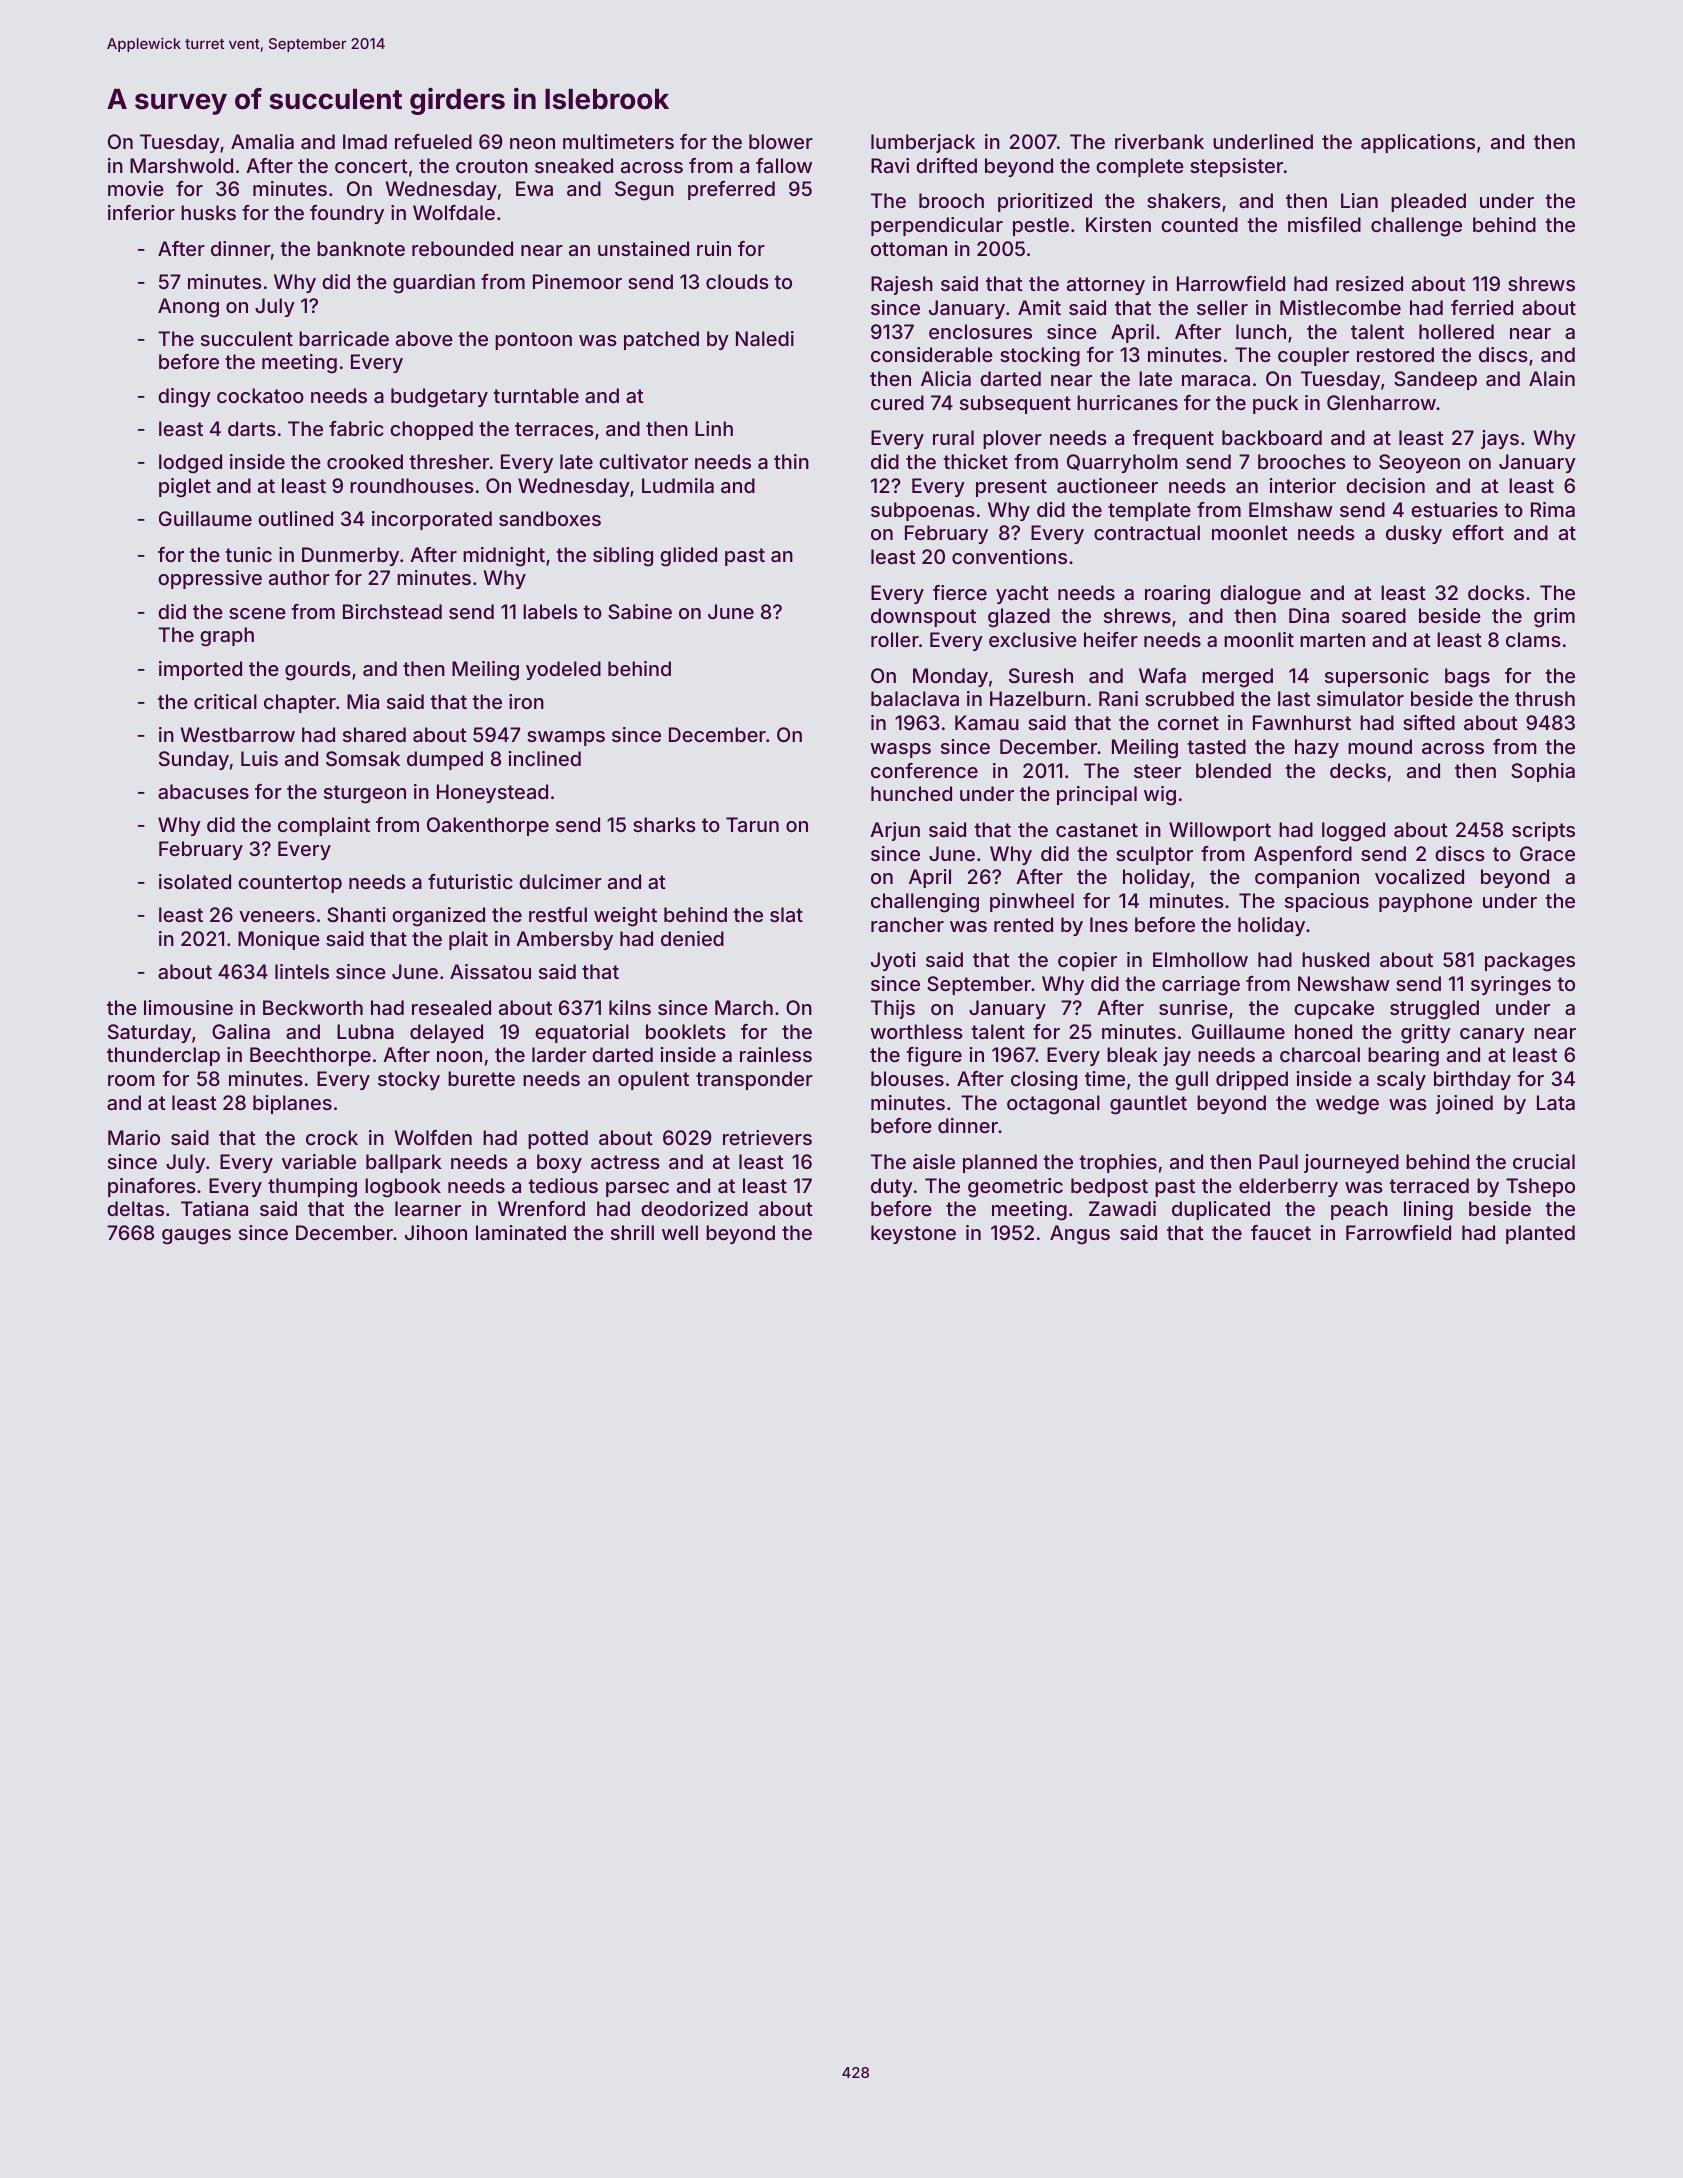 The image size is (1683, 2178). What do you see at coordinates (292, 1104) in the page?
I see `biplanes` at bounding box center [292, 1104].
